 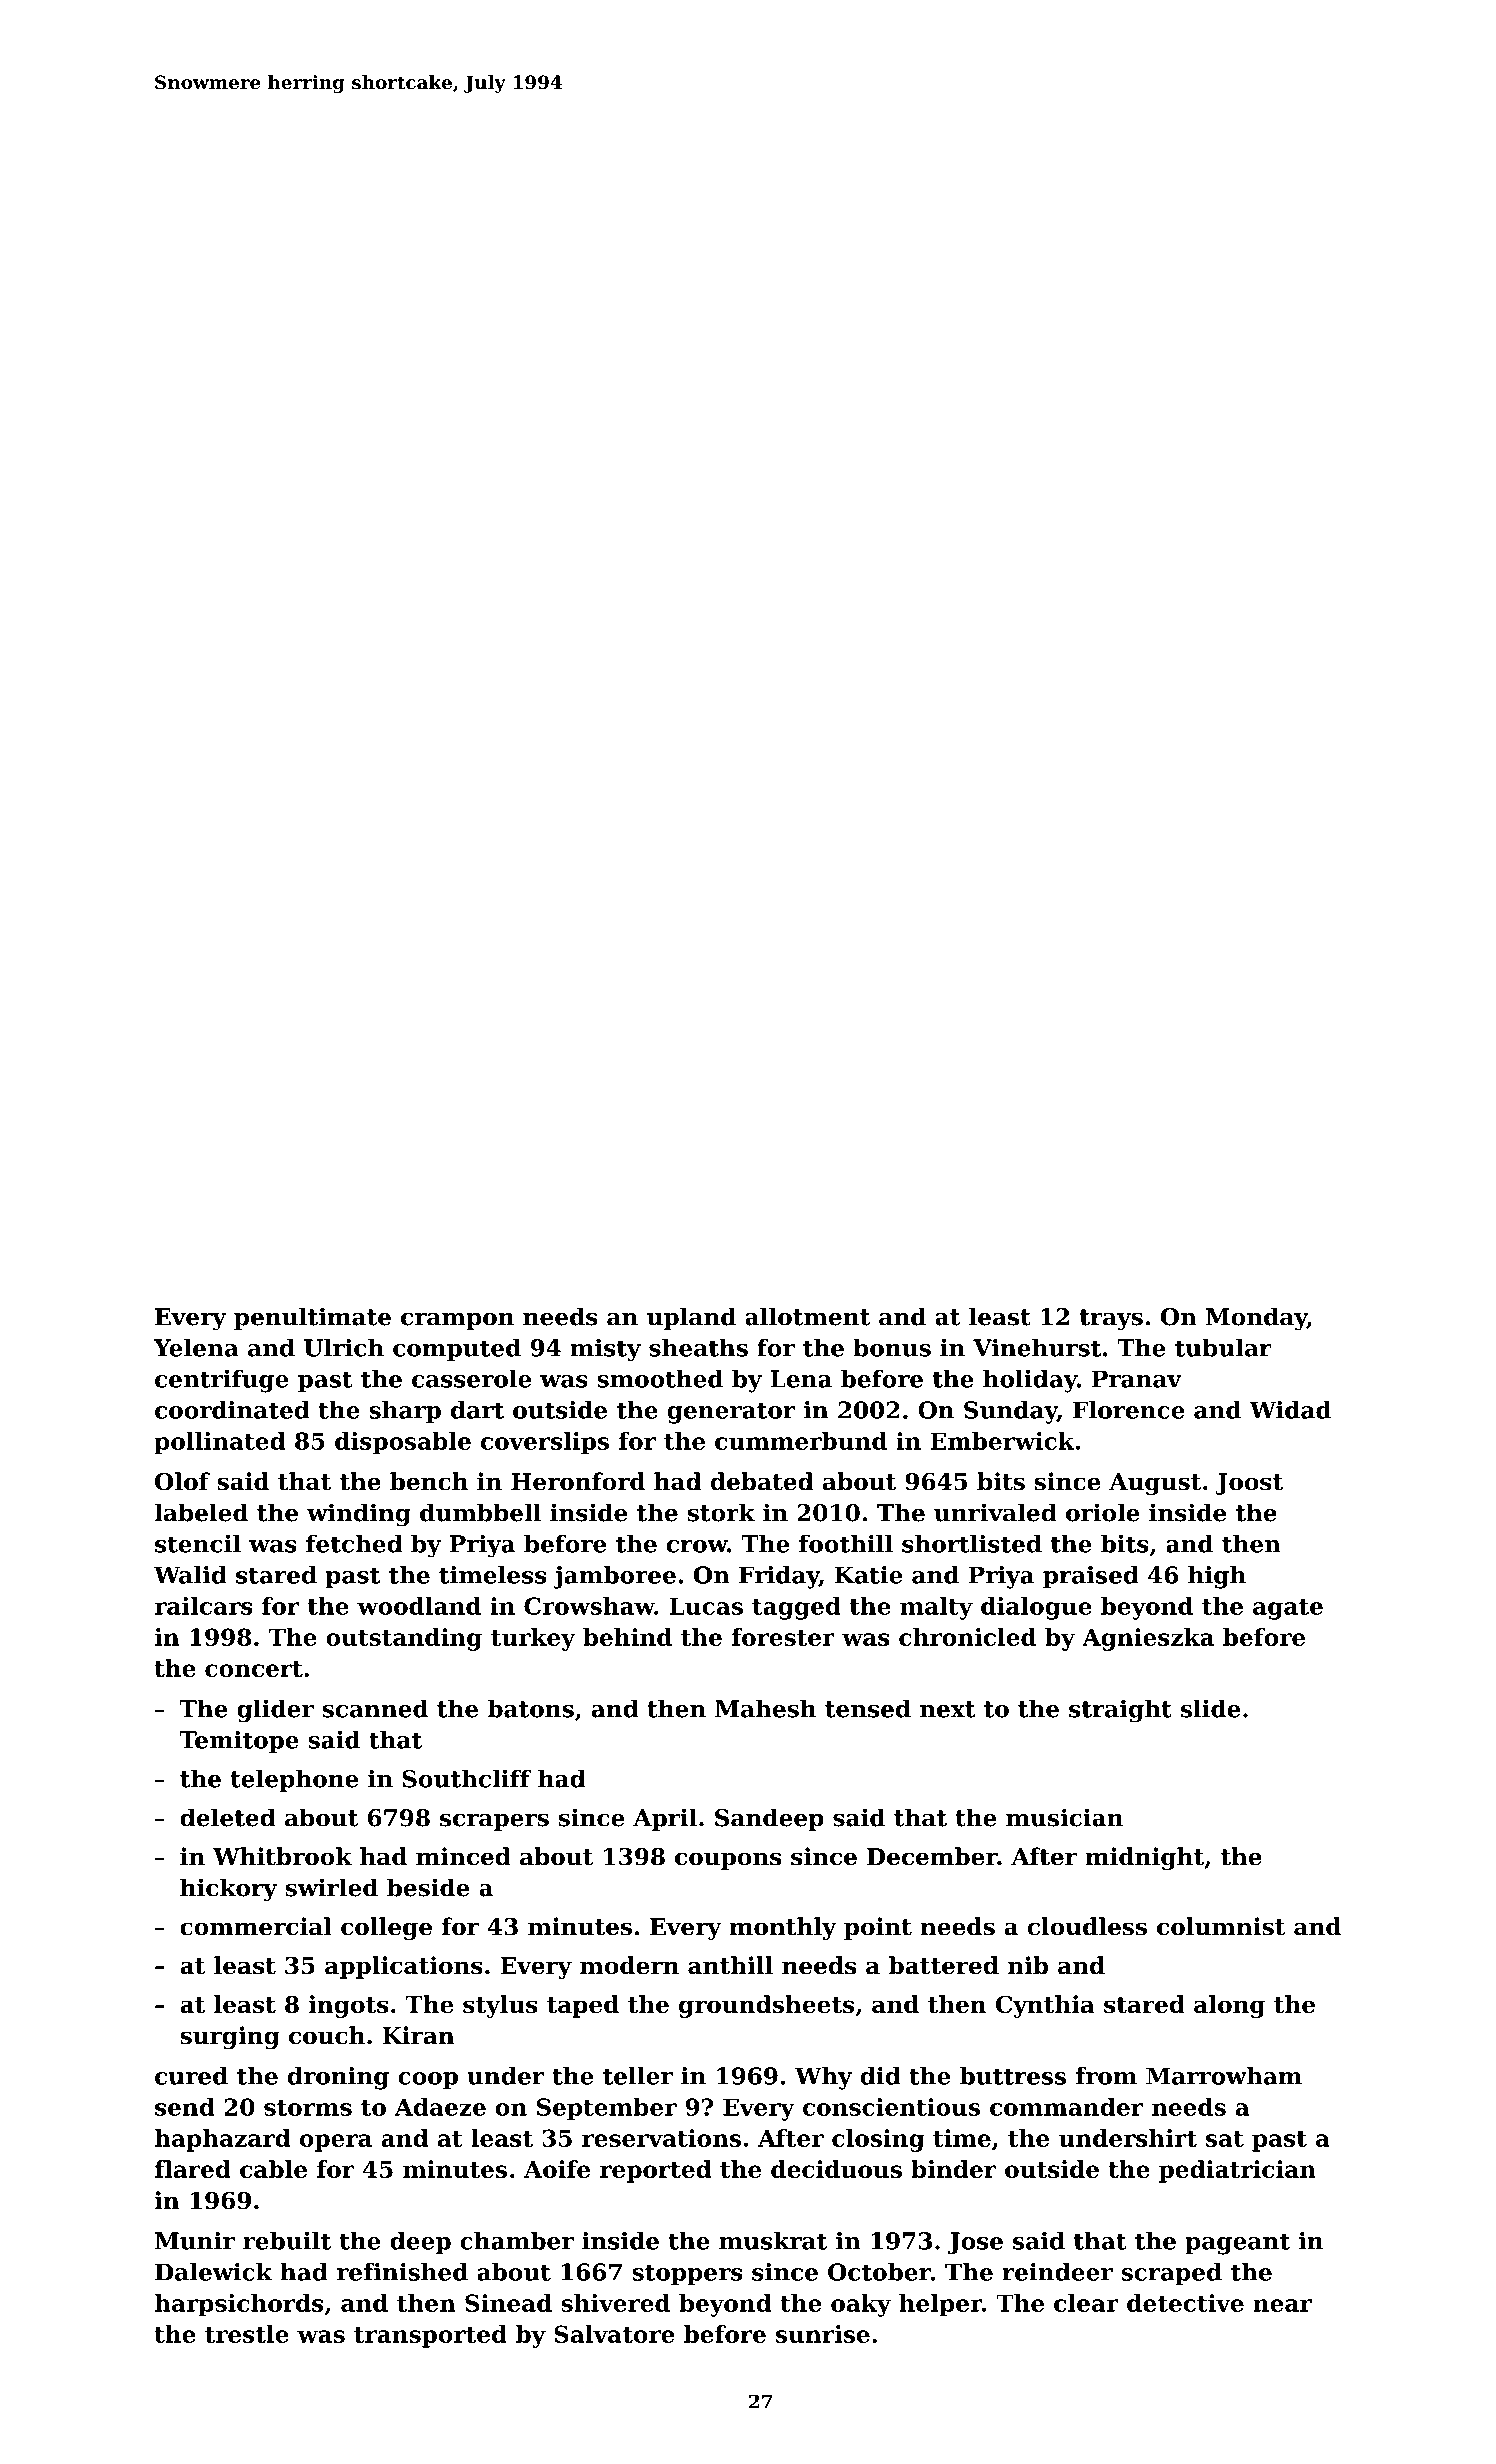 I want to click on along, so click(x=1229, y=2006).
